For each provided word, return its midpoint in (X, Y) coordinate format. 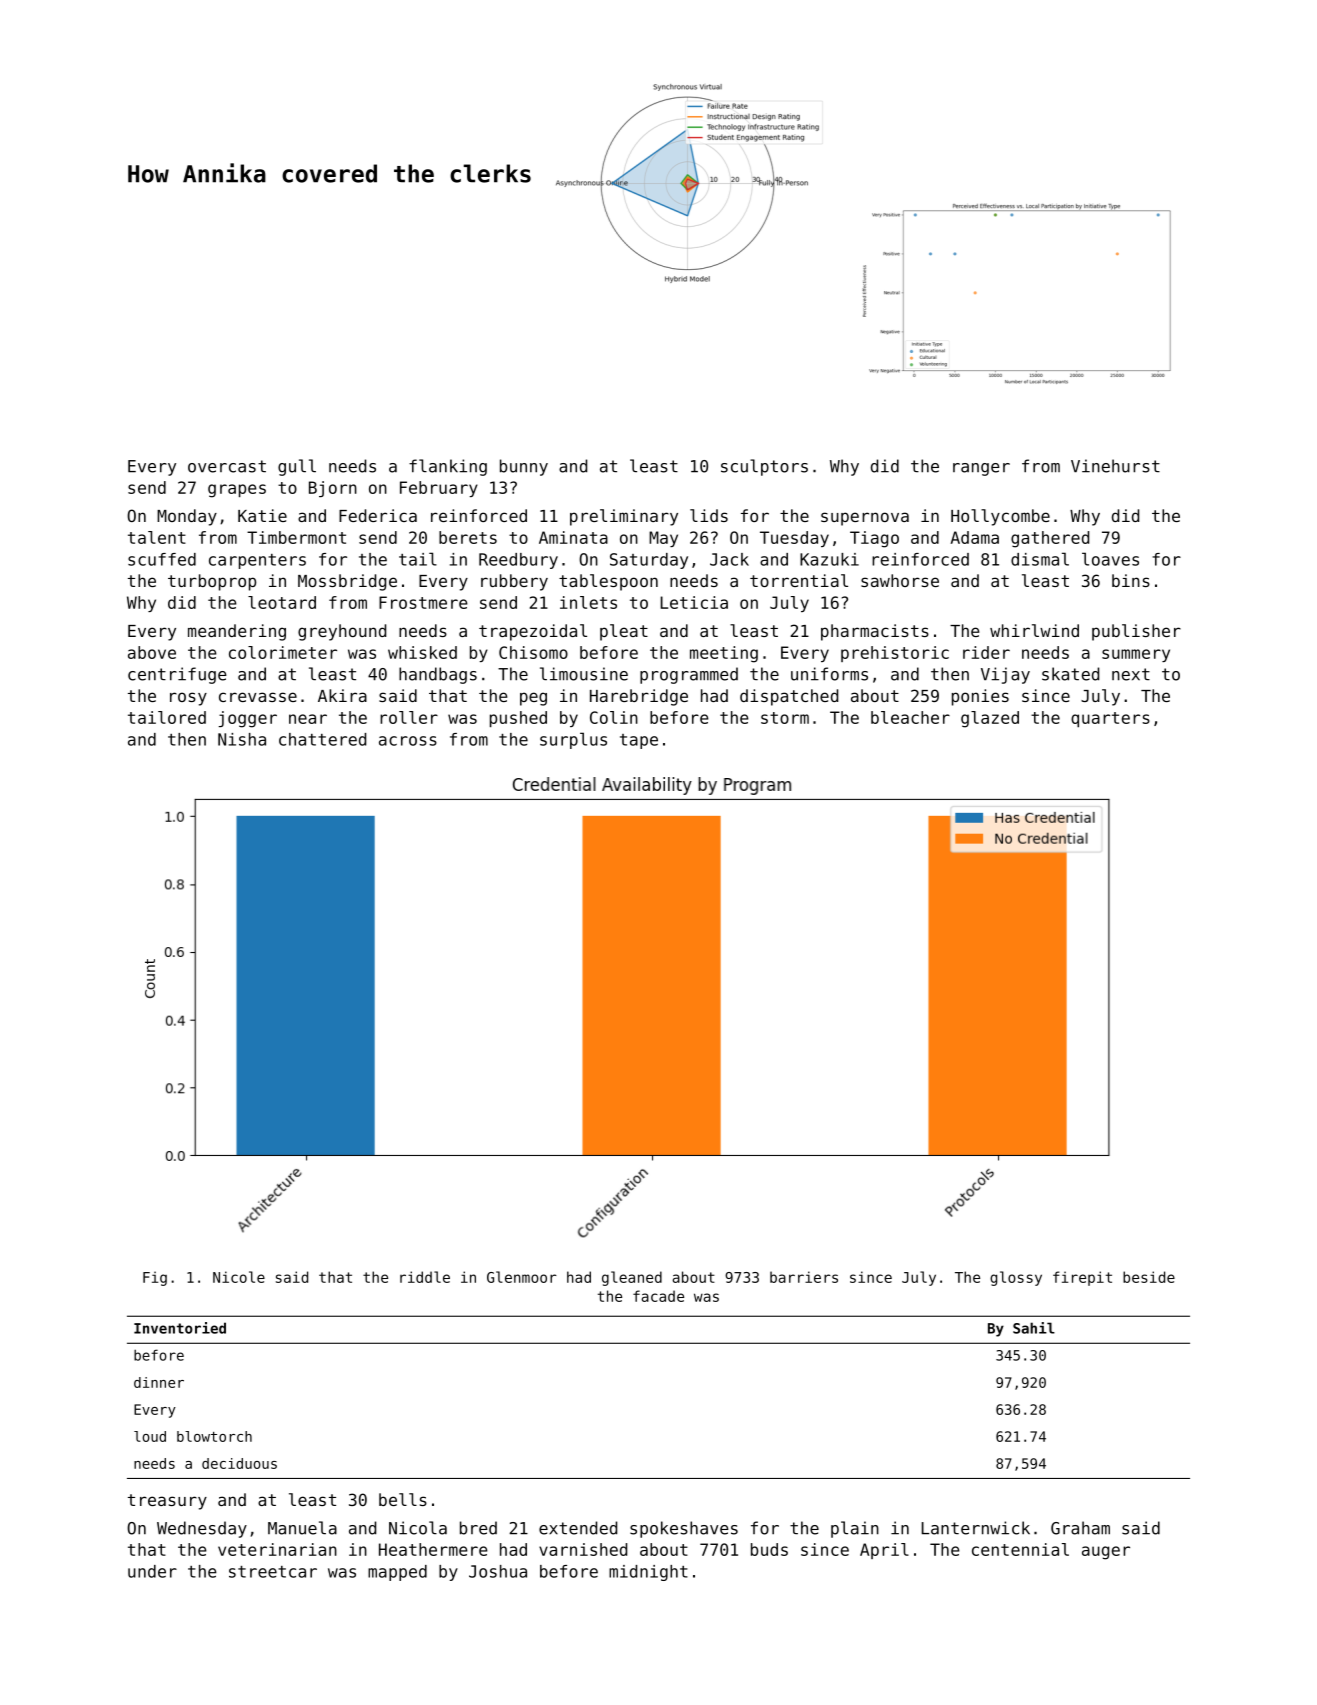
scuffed (162, 559)
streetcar (273, 1572)
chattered (322, 739)
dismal (1040, 559)
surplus (573, 740)
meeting (724, 654)
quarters (1110, 720)
